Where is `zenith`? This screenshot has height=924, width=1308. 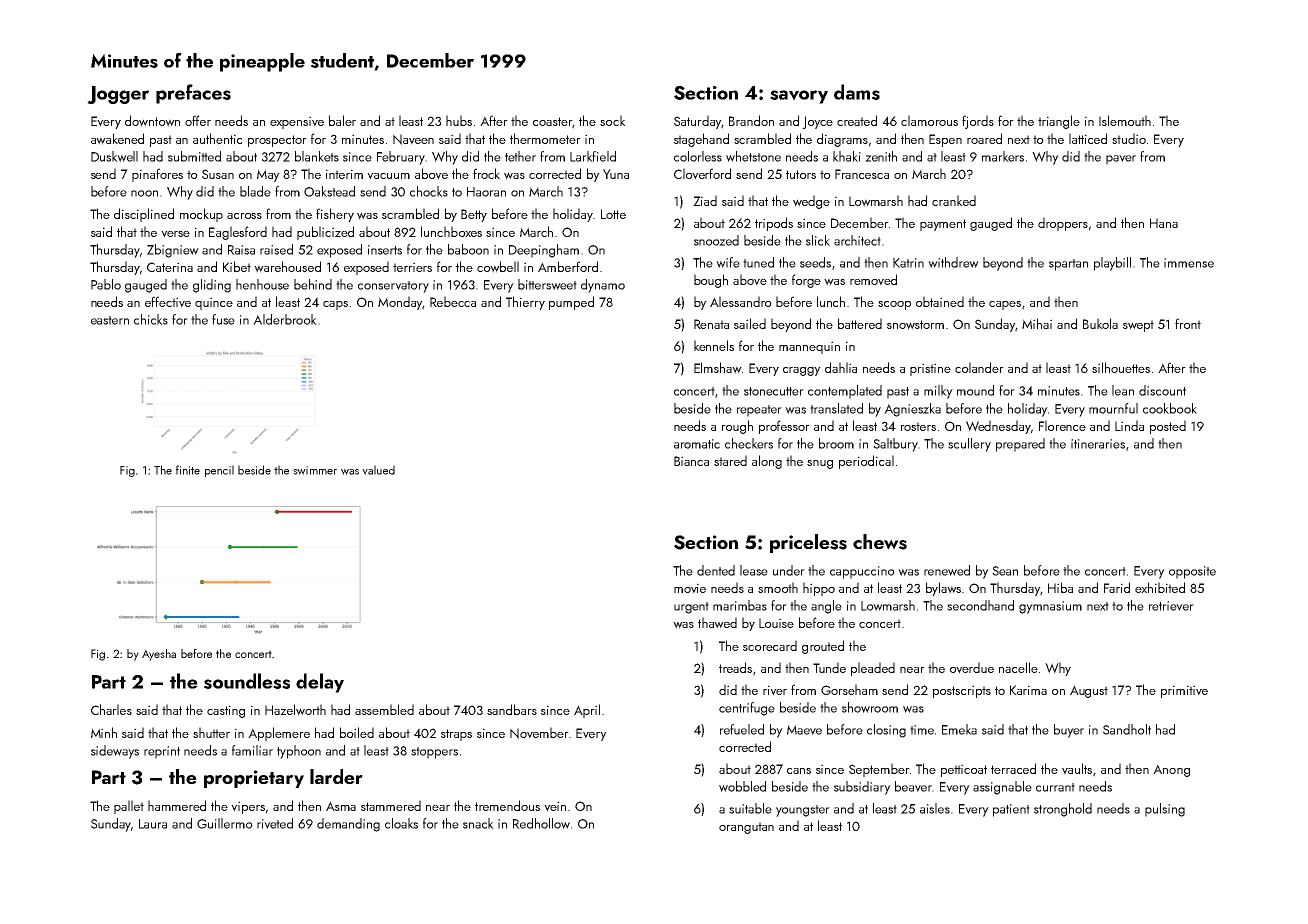 zenith is located at coordinates (881, 156).
